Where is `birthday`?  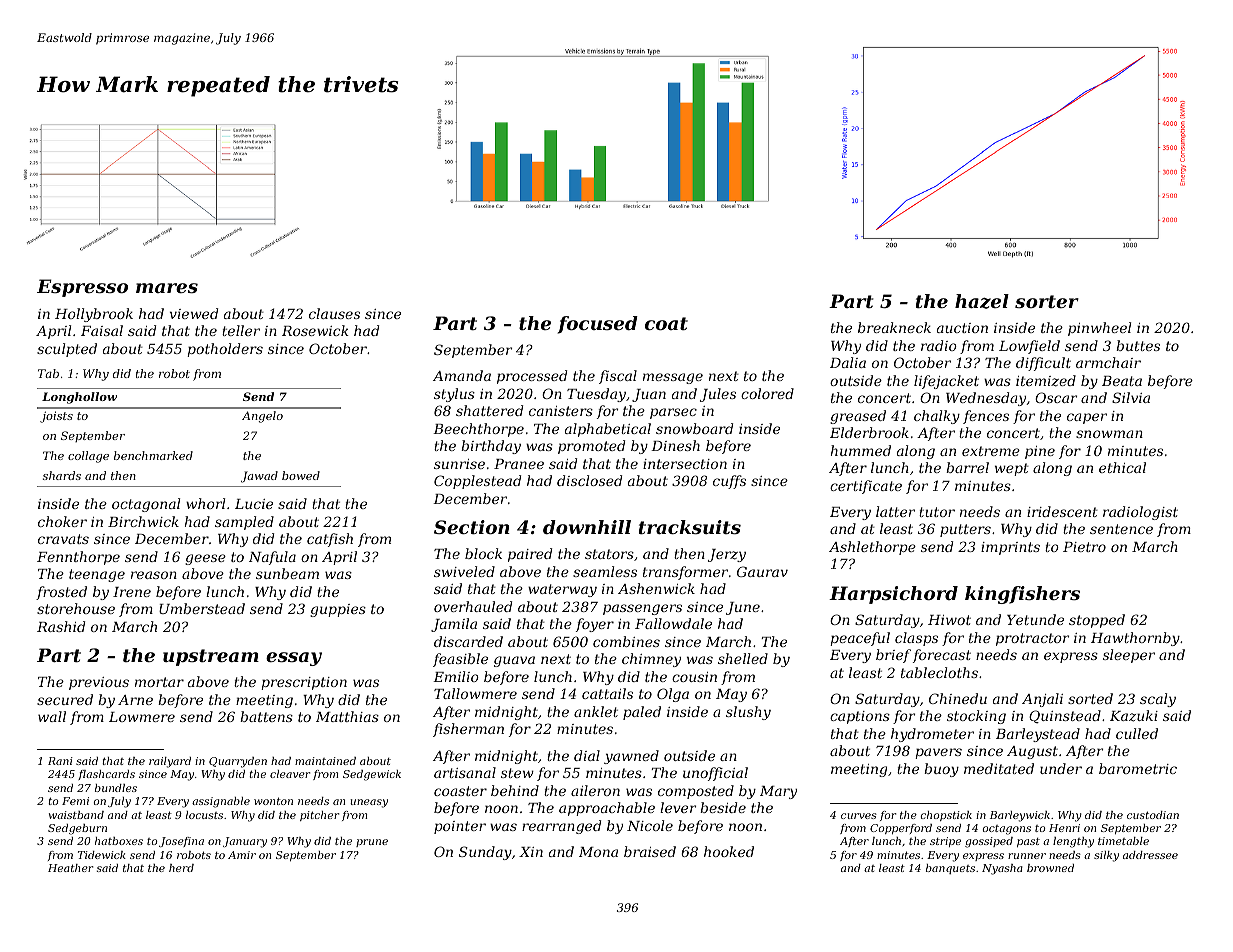
birthday is located at coordinates (491, 447).
